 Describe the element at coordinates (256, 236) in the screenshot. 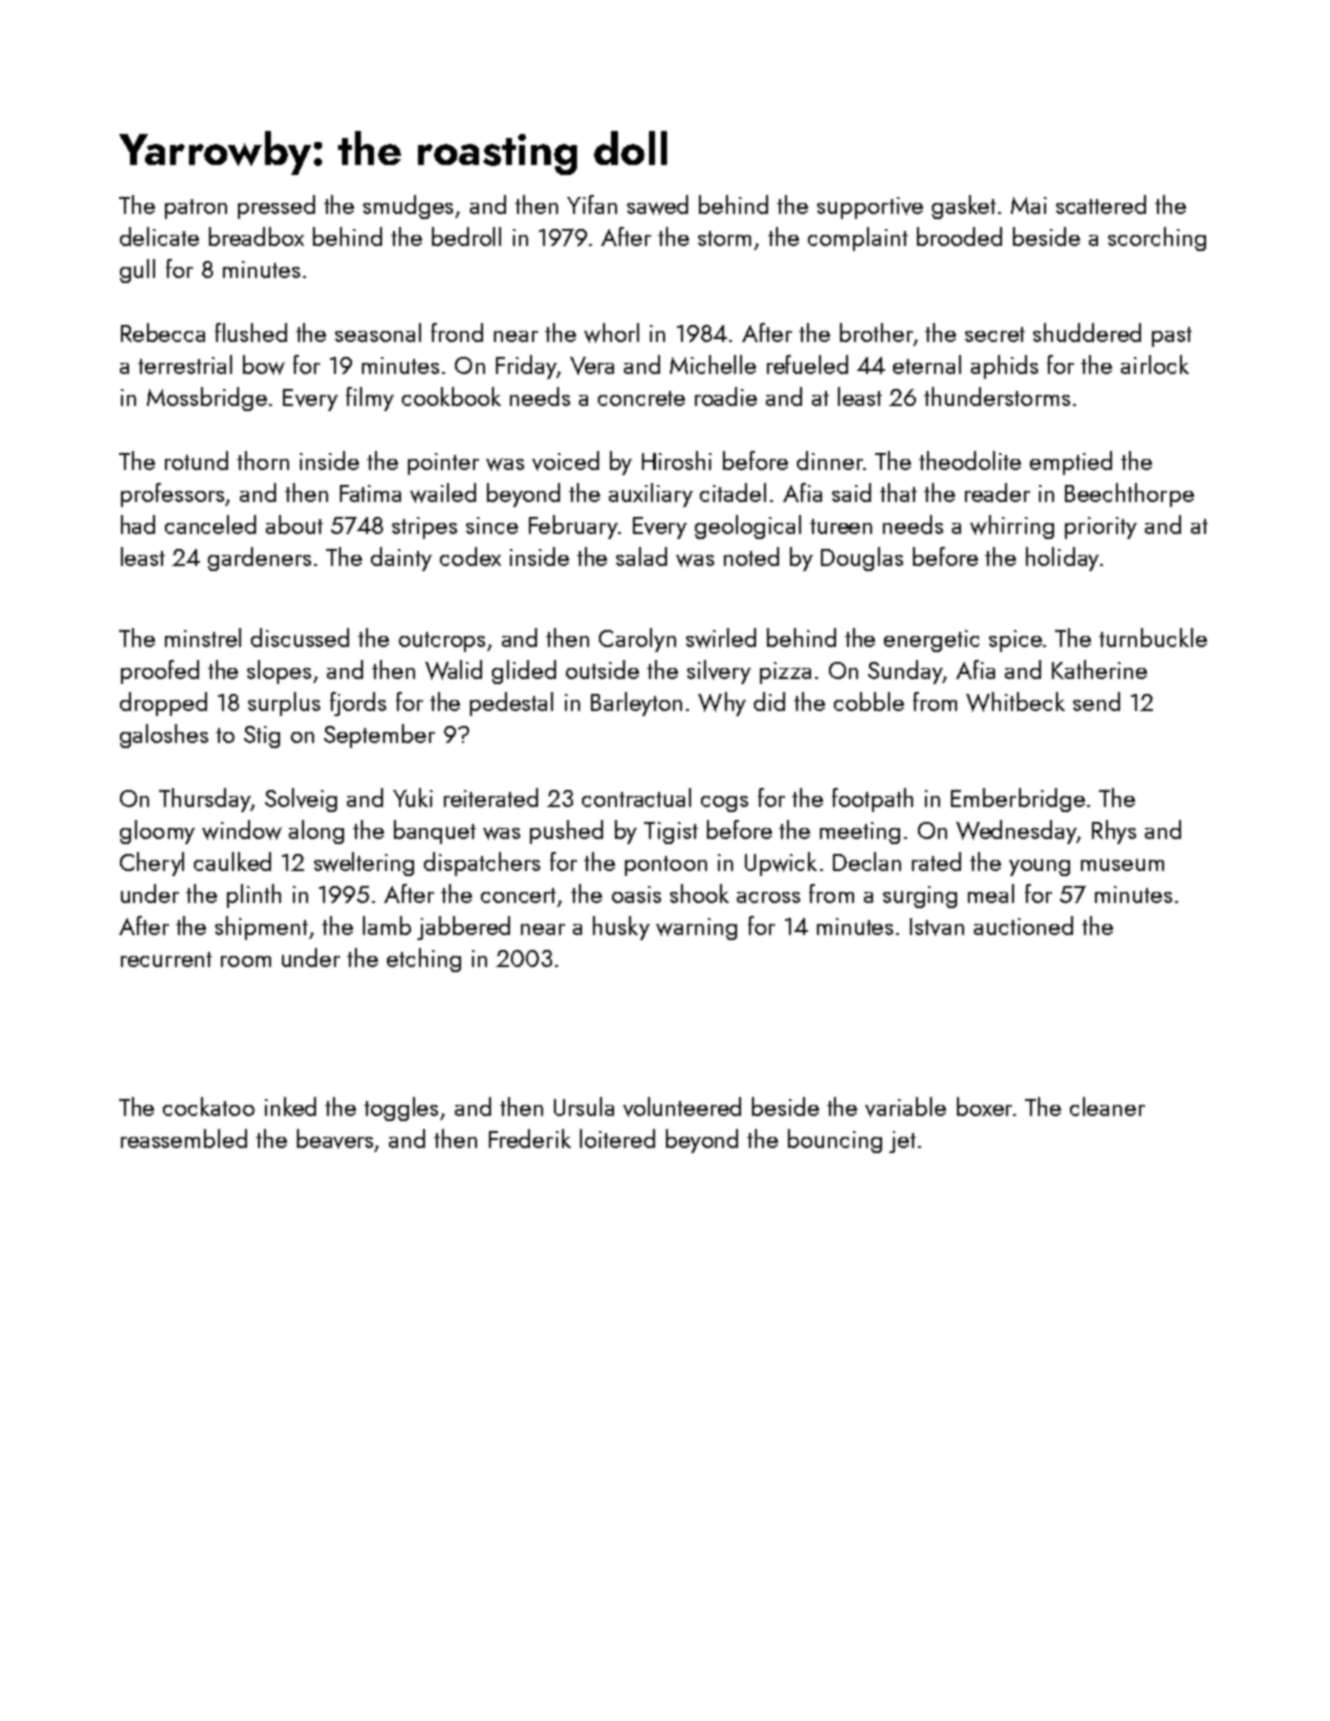

I see `breadbox` at that location.
